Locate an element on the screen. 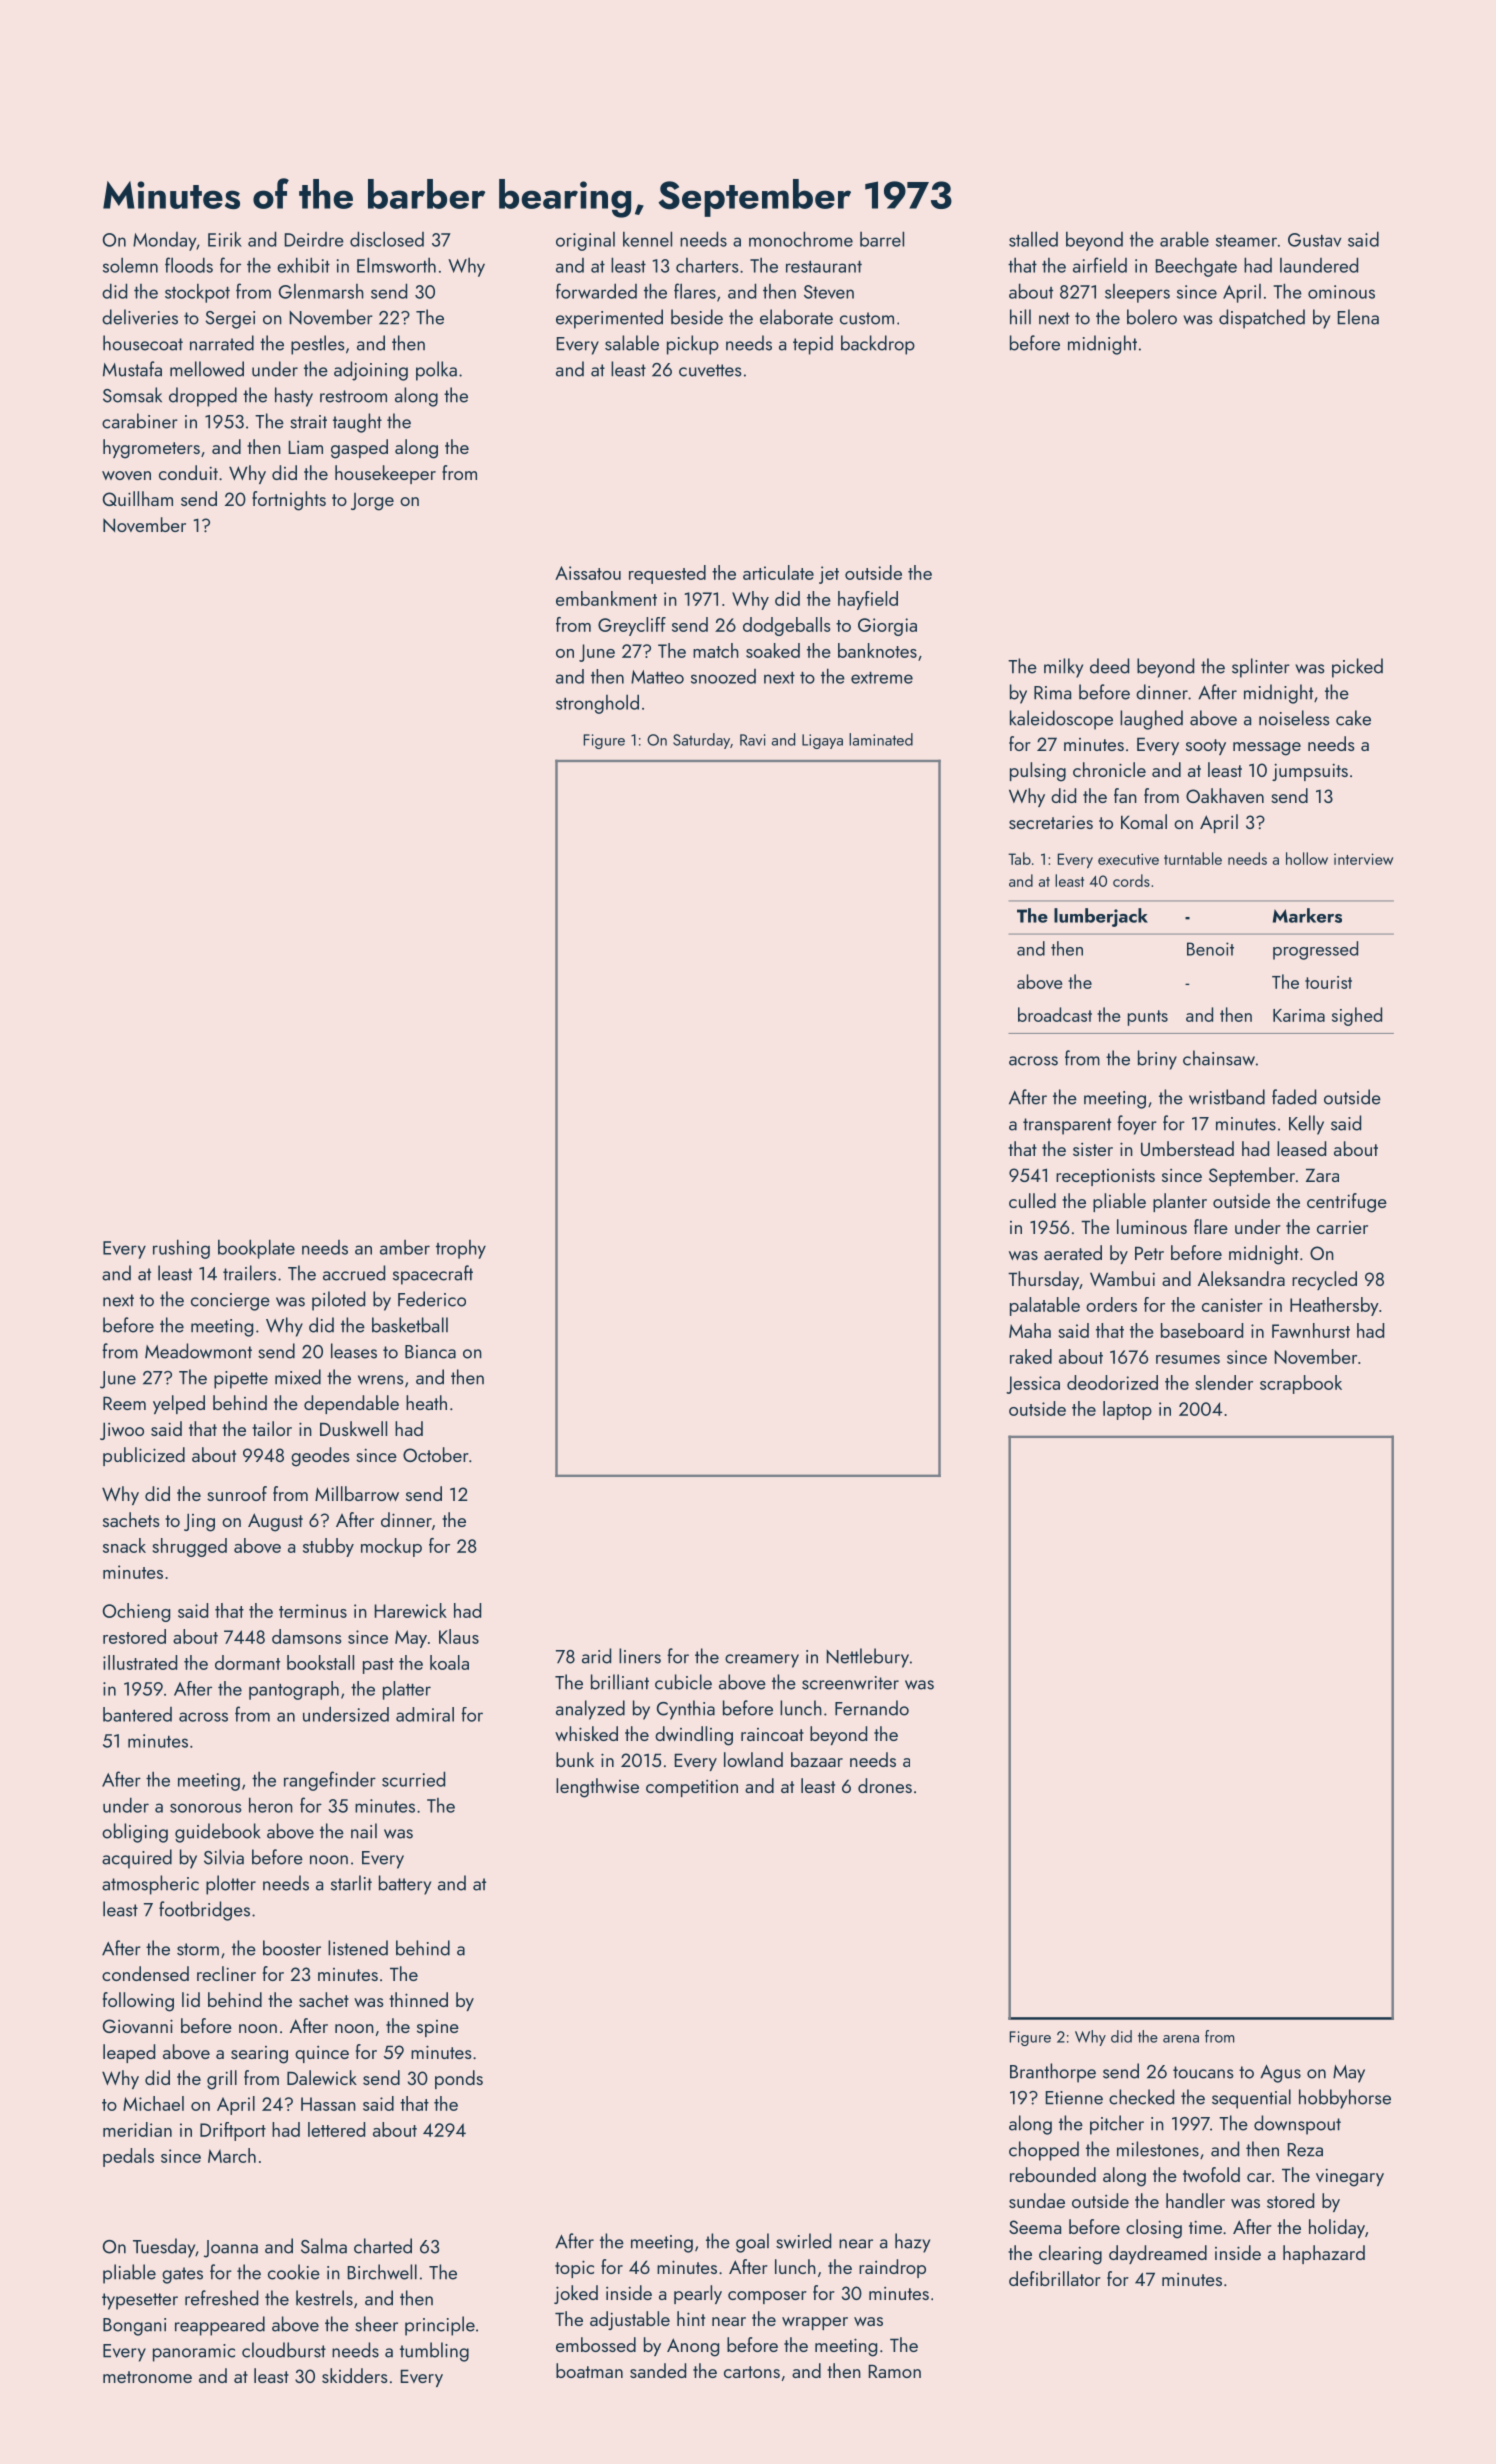  Gustav is located at coordinates (1315, 240).
